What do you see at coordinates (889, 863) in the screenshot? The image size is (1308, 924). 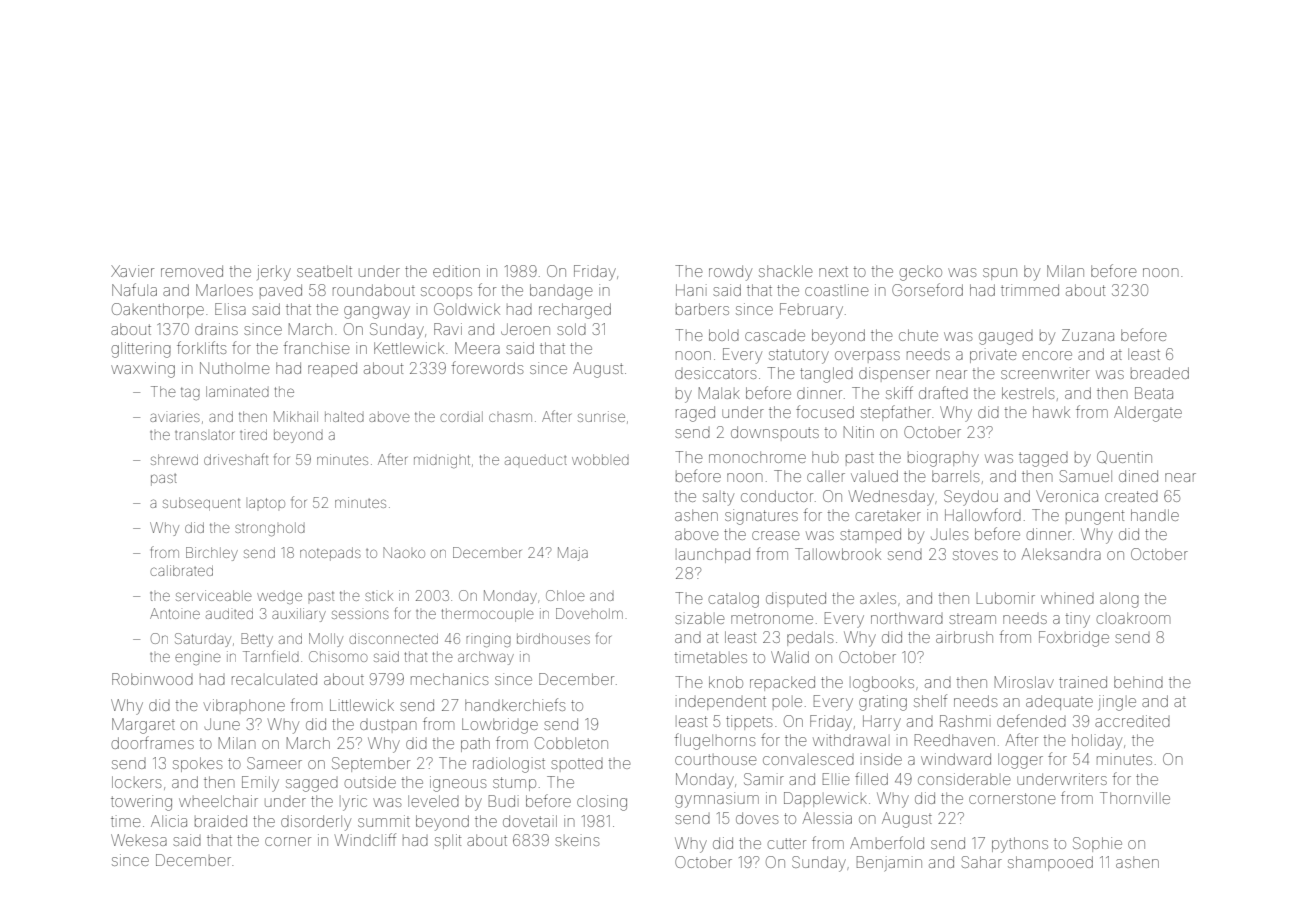 I see `Benjamin` at bounding box center [889, 863].
